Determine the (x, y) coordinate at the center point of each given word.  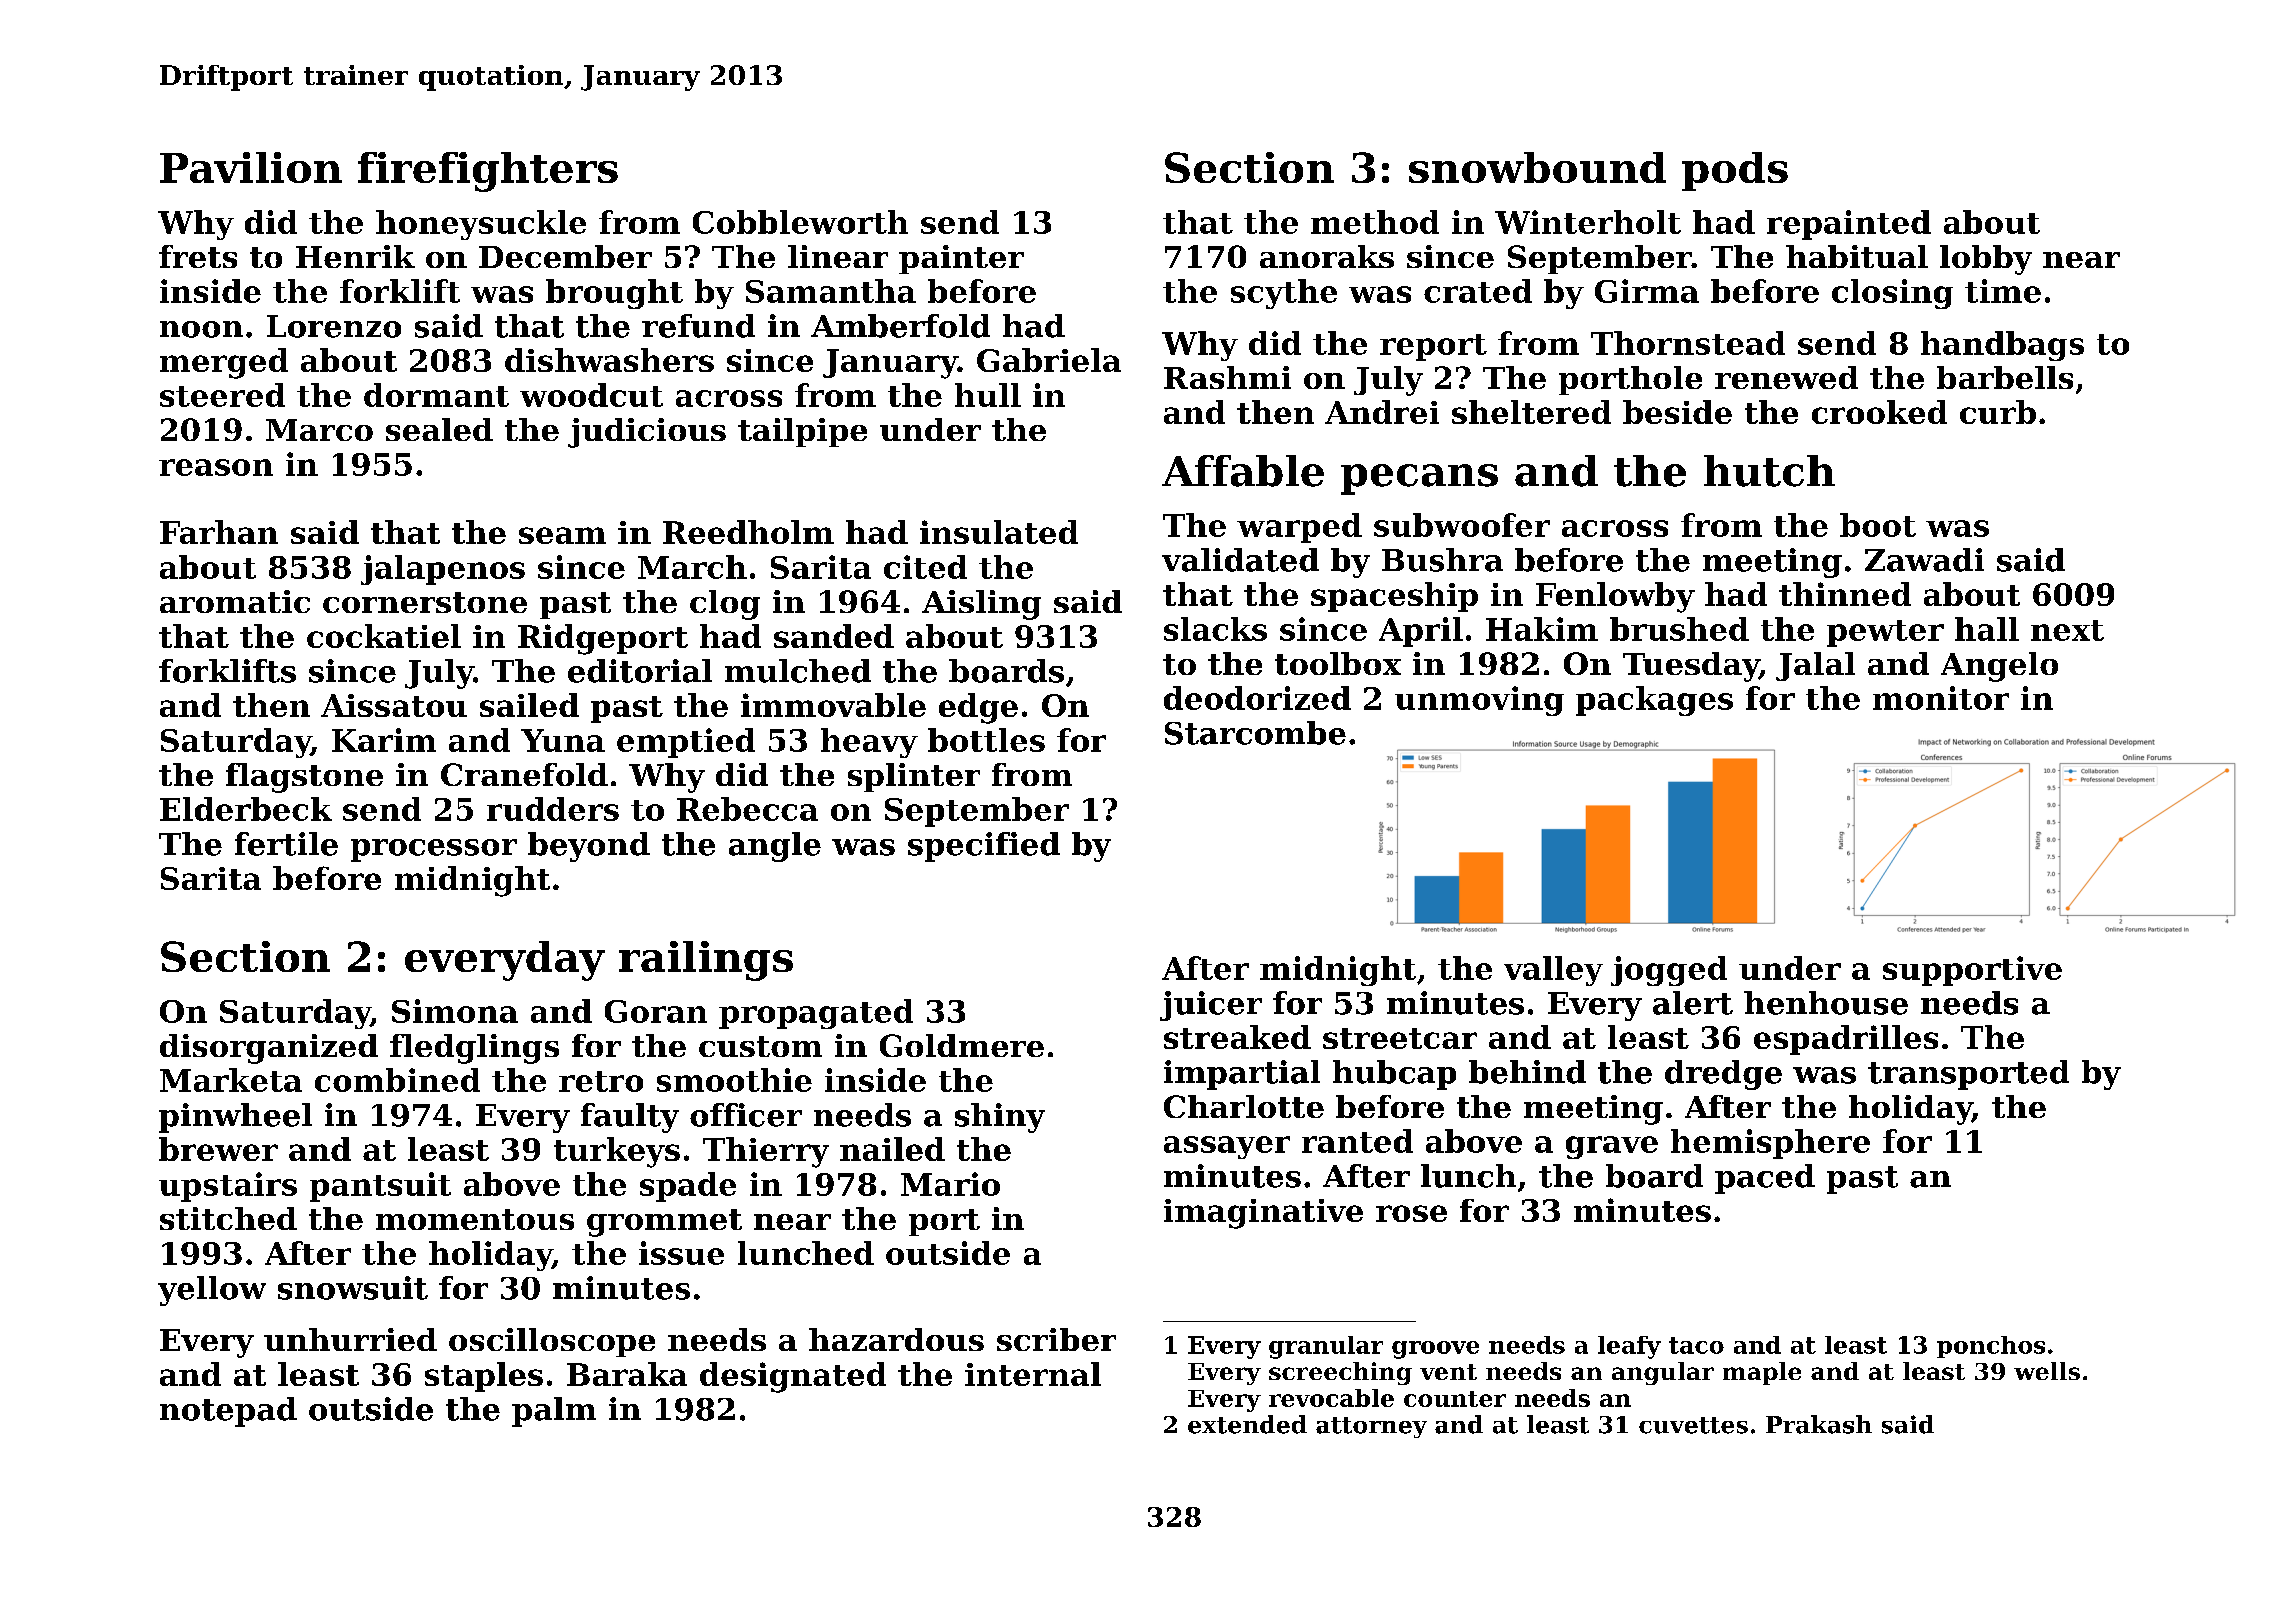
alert (1693, 1003)
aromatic (235, 601)
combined (397, 1080)
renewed (1786, 377)
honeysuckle (481, 225)
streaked (1237, 1037)
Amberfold (900, 326)
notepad (228, 1412)
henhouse (1826, 1003)
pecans (1419, 479)
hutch (1769, 471)
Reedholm (748, 532)
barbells (2005, 377)
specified (984, 847)
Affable (1243, 471)
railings (706, 961)
